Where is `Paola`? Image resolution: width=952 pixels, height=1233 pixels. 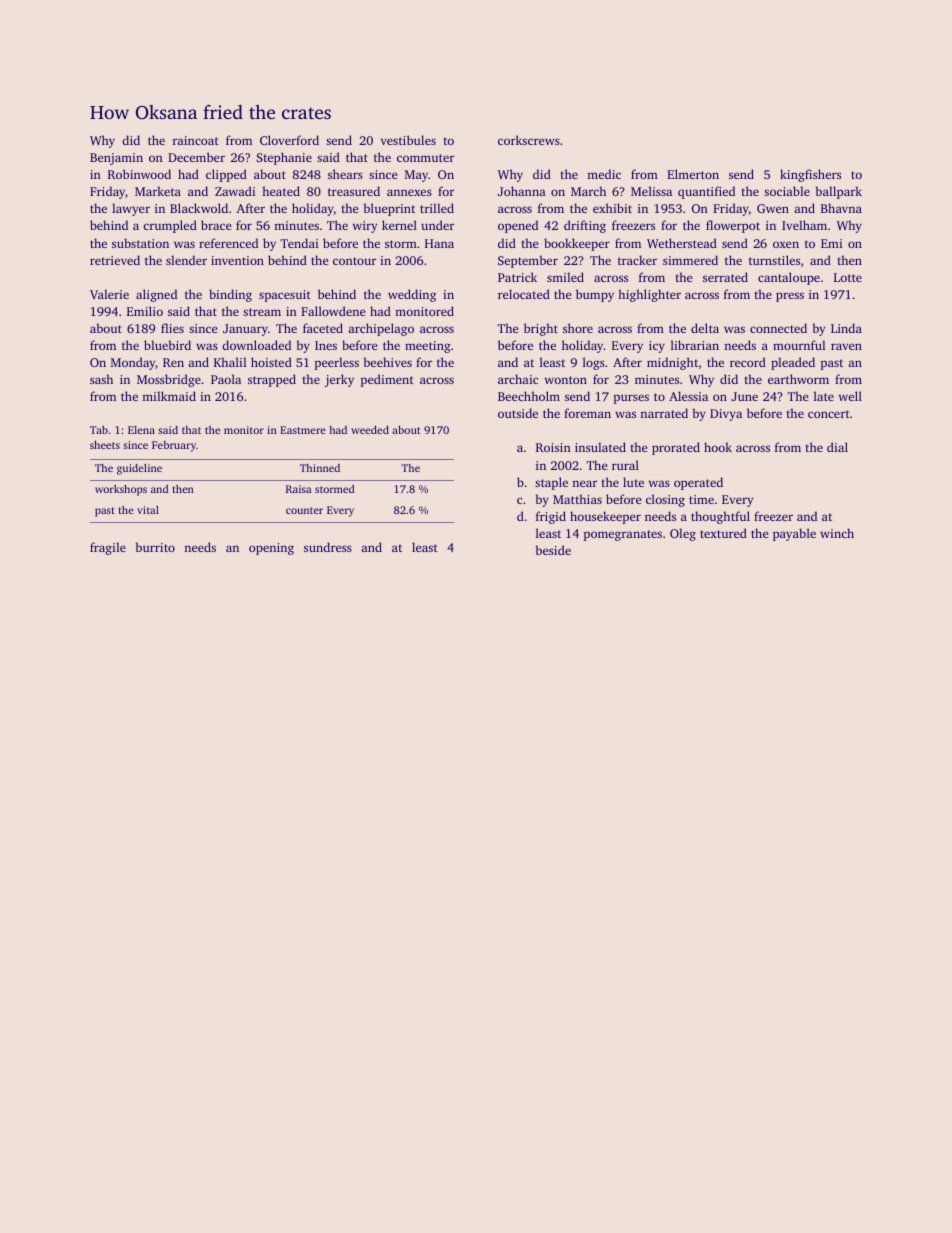
Paola is located at coordinates (226, 379).
